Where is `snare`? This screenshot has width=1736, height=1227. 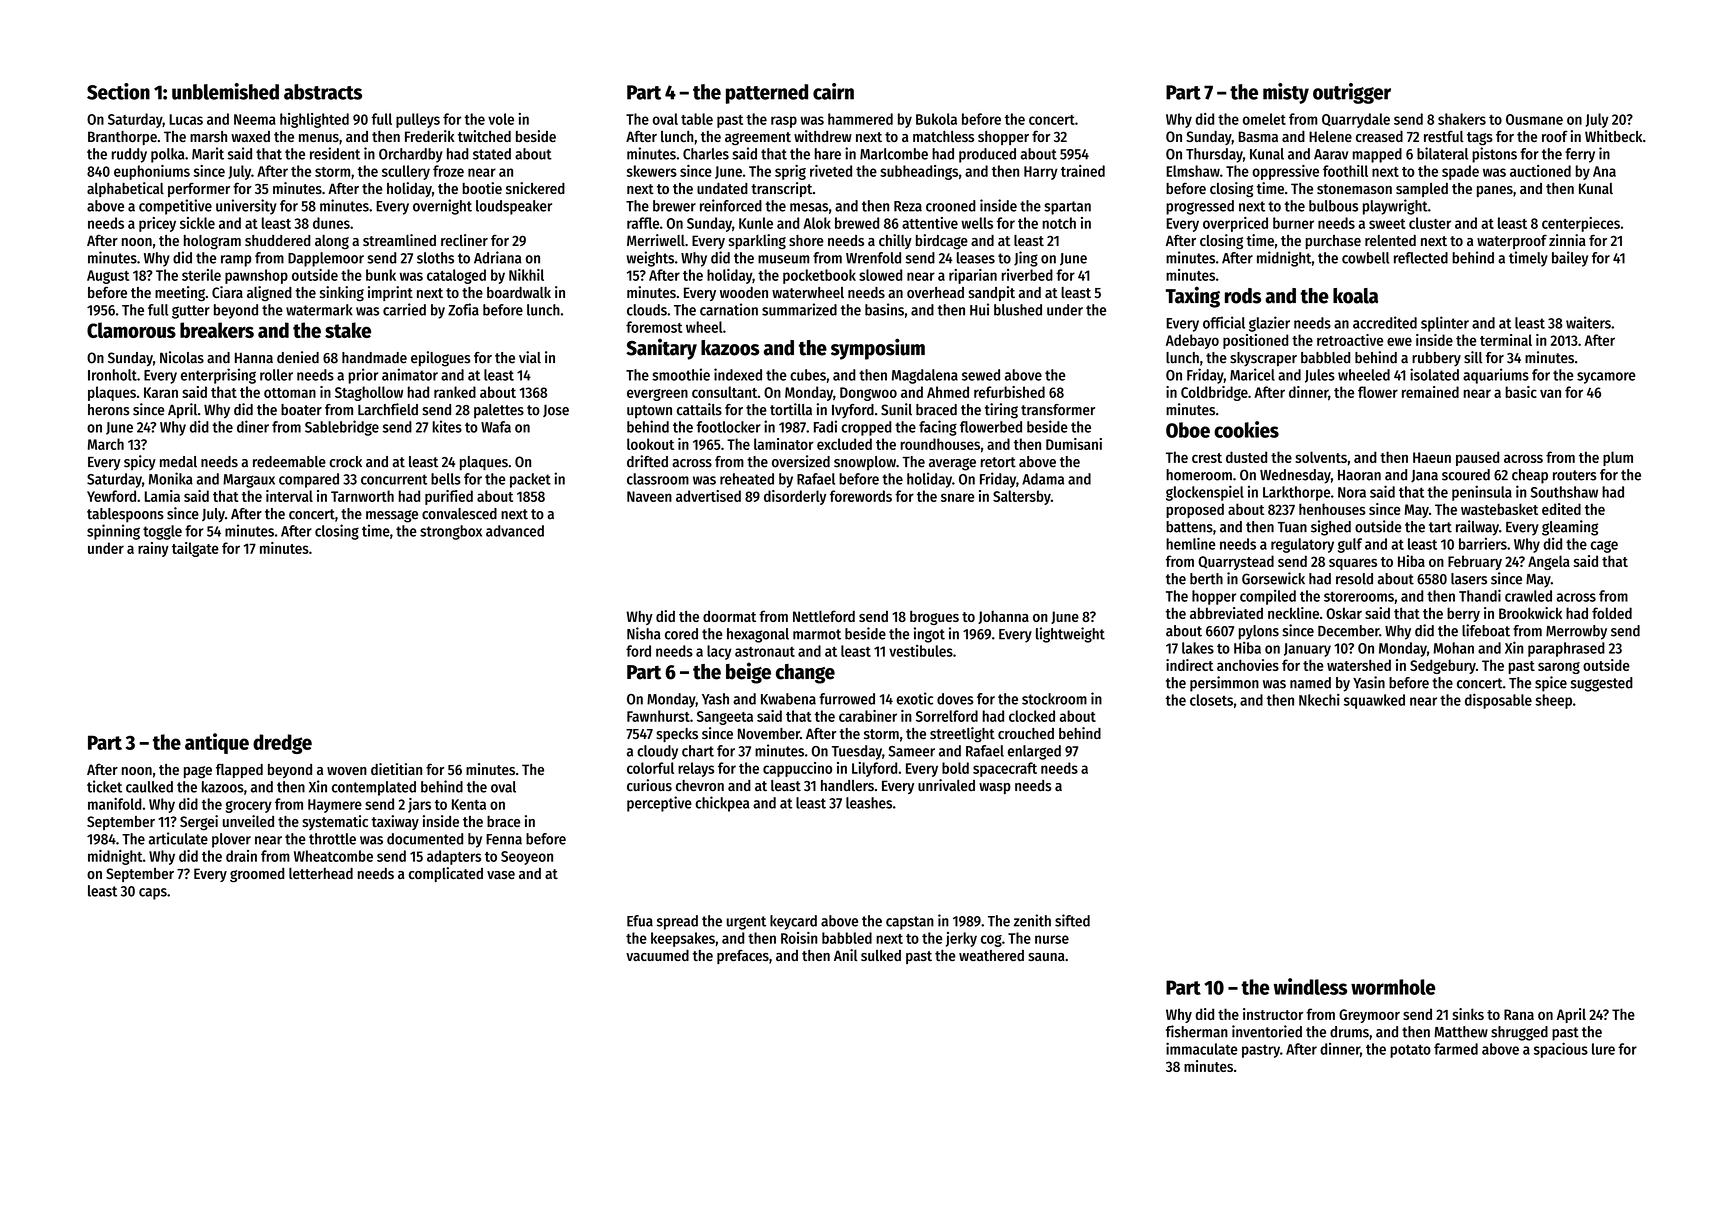 snare is located at coordinates (958, 497).
